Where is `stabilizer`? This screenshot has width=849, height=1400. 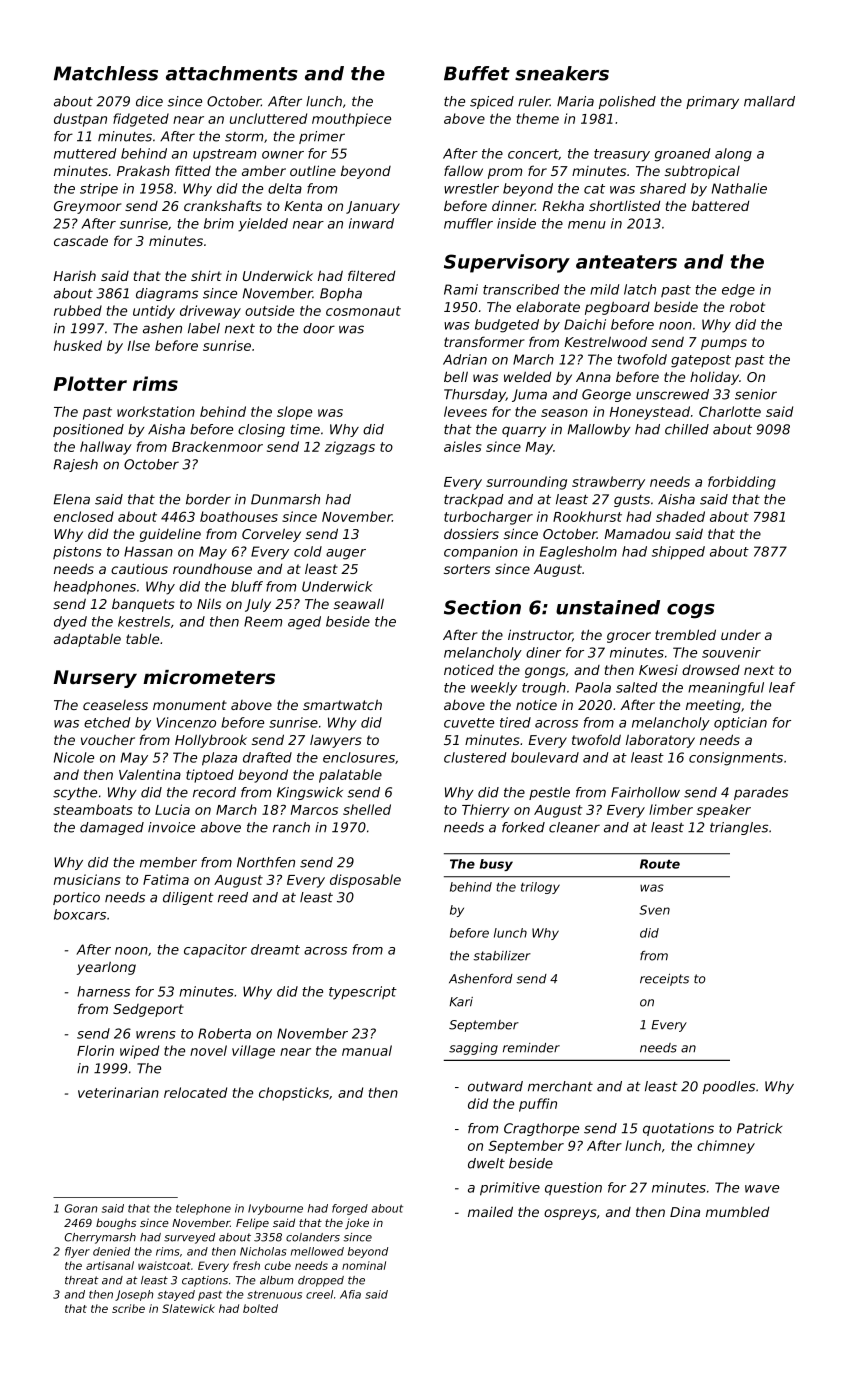
stabilizer is located at coordinates (502, 956).
